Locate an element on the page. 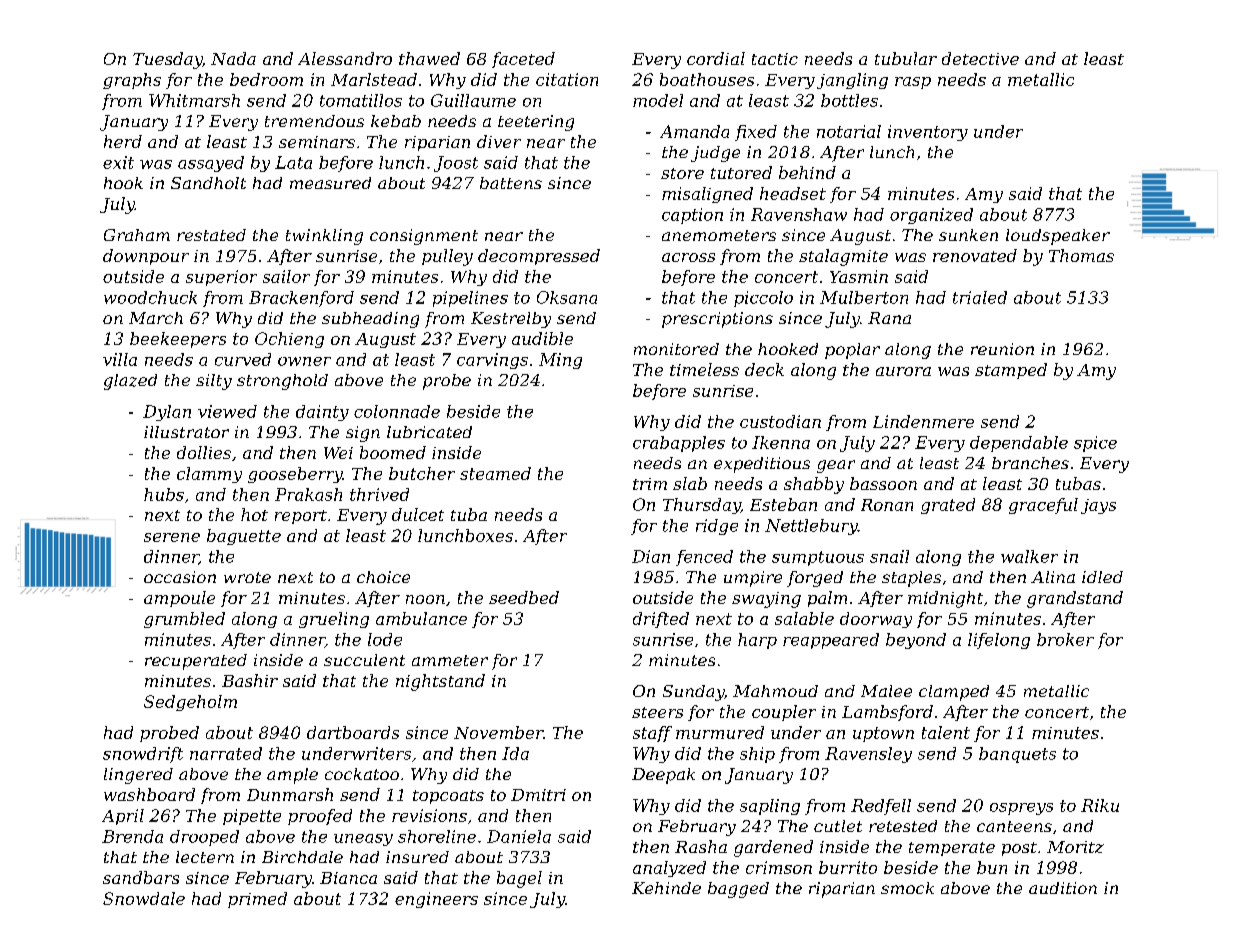 Image resolution: width=1233 pixels, height=952 pixels. tutored is located at coordinates (741, 172).
